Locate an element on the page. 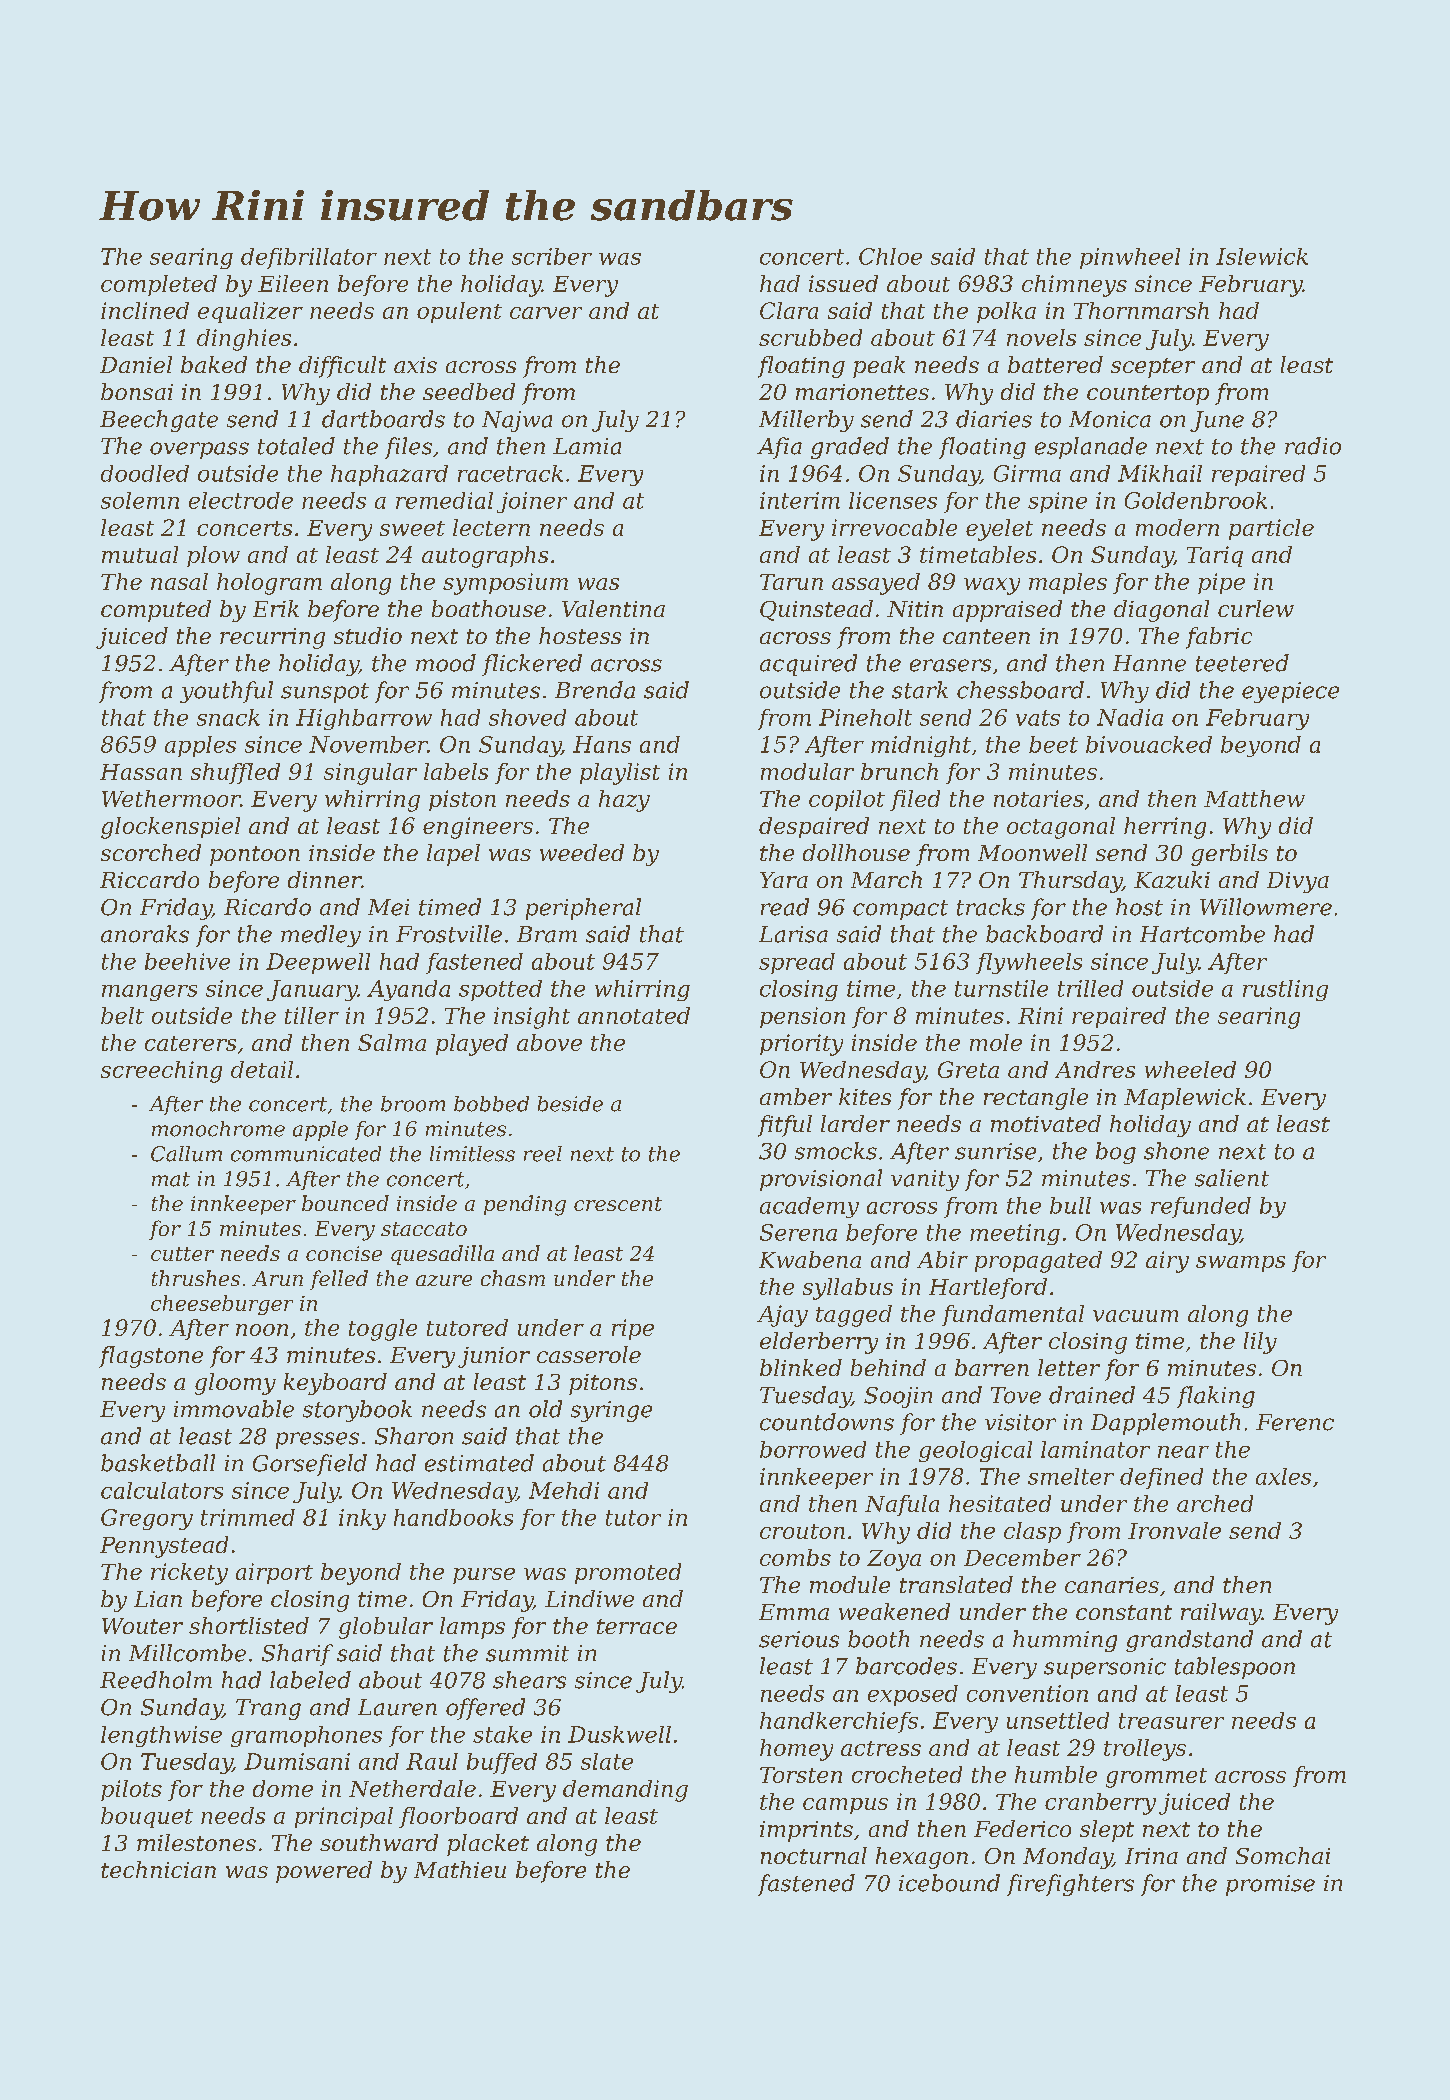 Image resolution: width=1450 pixels, height=2100 pixels. Clara is located at coordinates (789, 310).
